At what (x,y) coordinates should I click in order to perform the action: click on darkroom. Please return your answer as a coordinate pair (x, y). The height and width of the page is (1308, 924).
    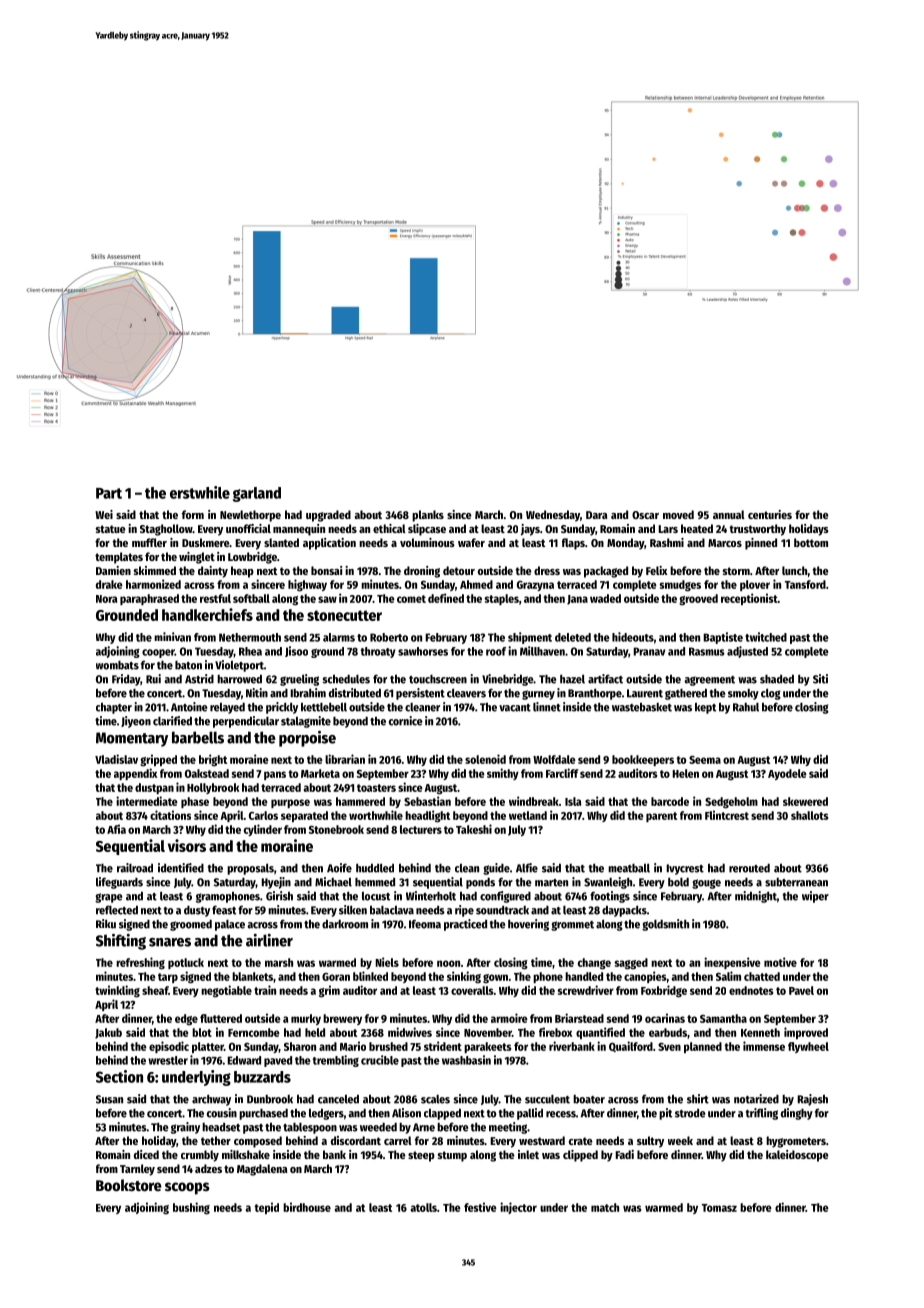
    Looking at the image, I should click on (345, 924).
